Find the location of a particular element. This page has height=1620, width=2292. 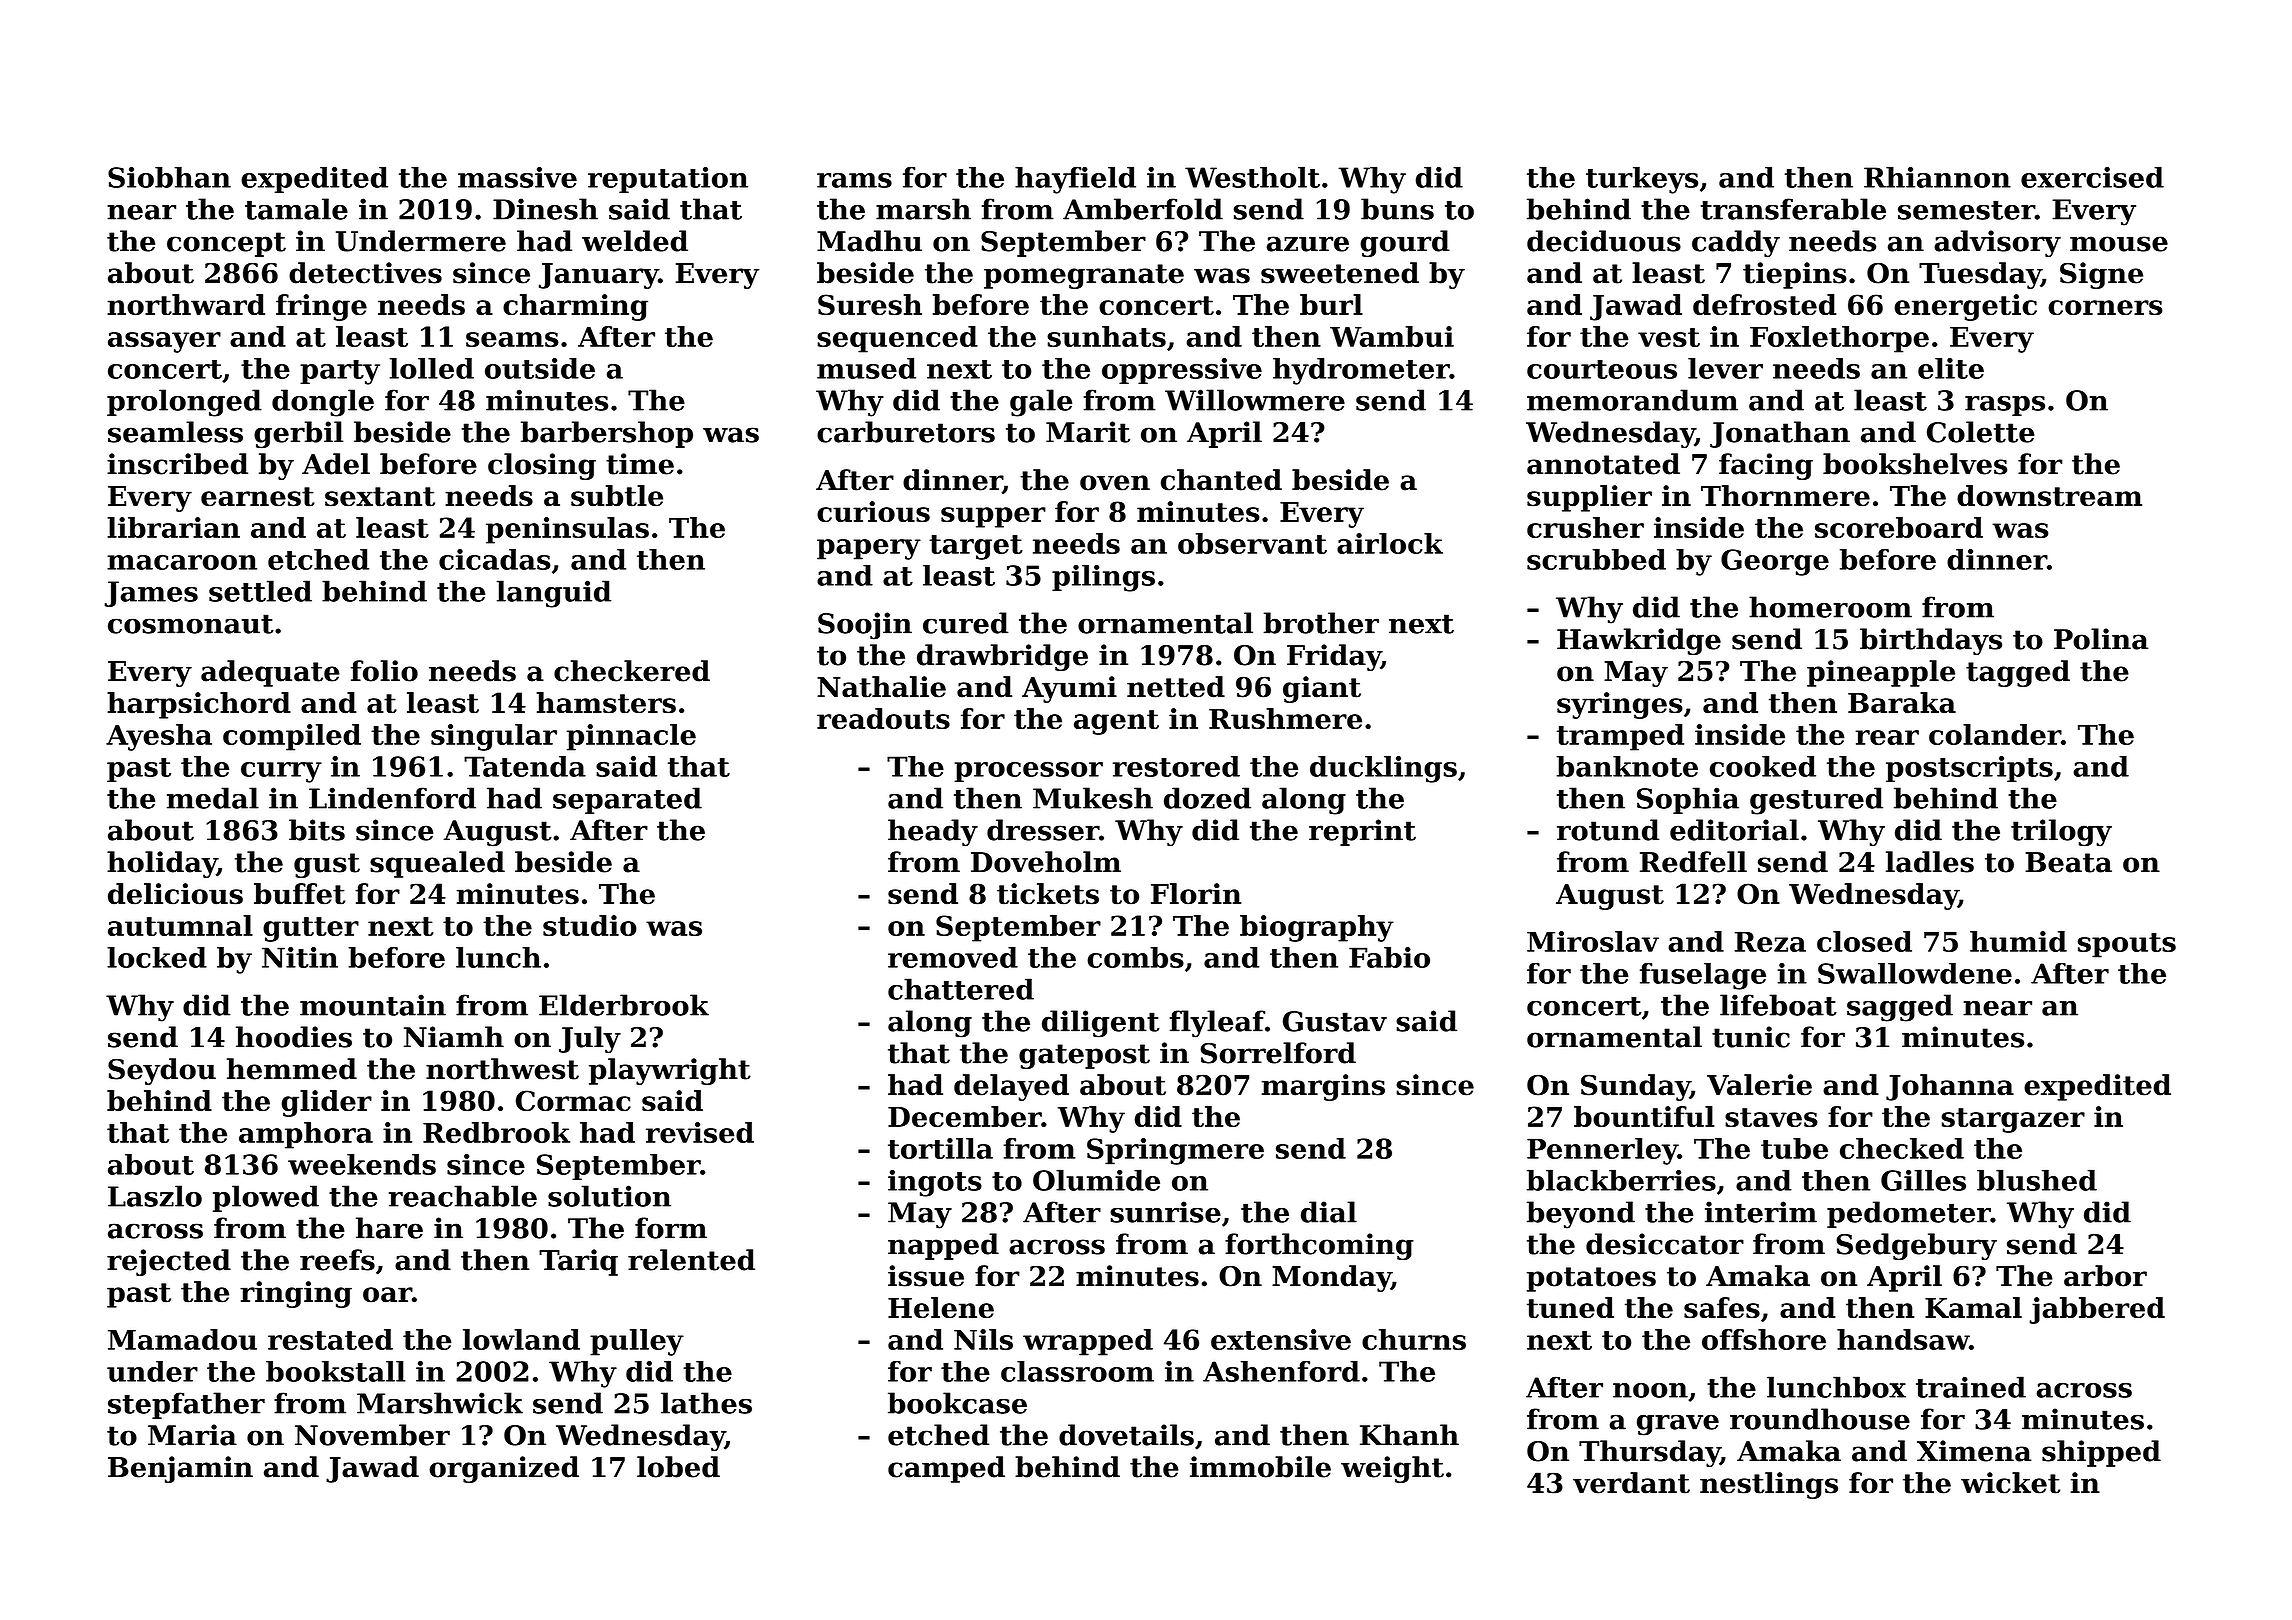

Westholt is located at coordinates (1252, 177).
